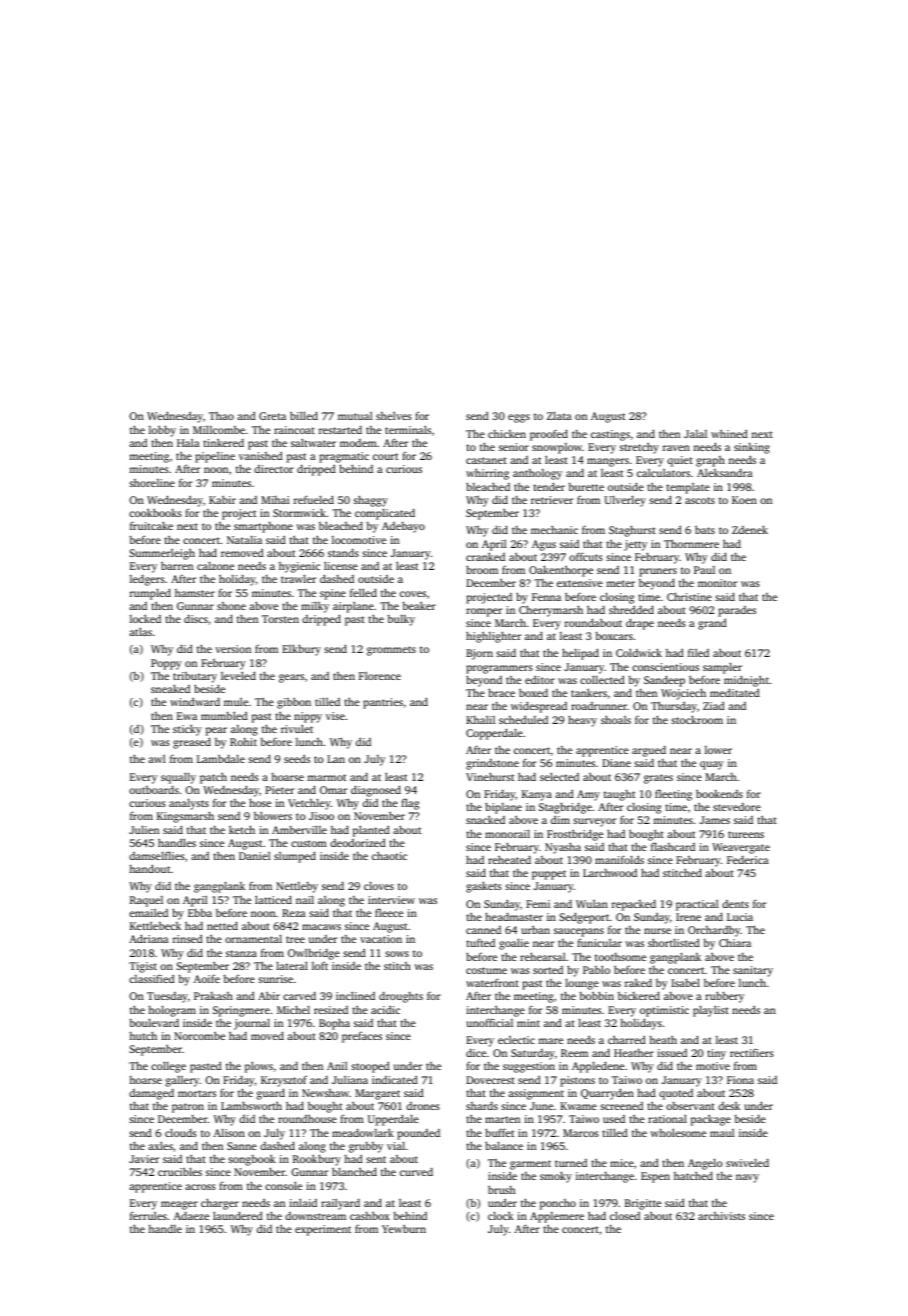 Image resolution: width=908 pixels, height=1316 pixels. Describe the element at coordinates (729, 1106) in the screenshot. I see `desk` at that location.
